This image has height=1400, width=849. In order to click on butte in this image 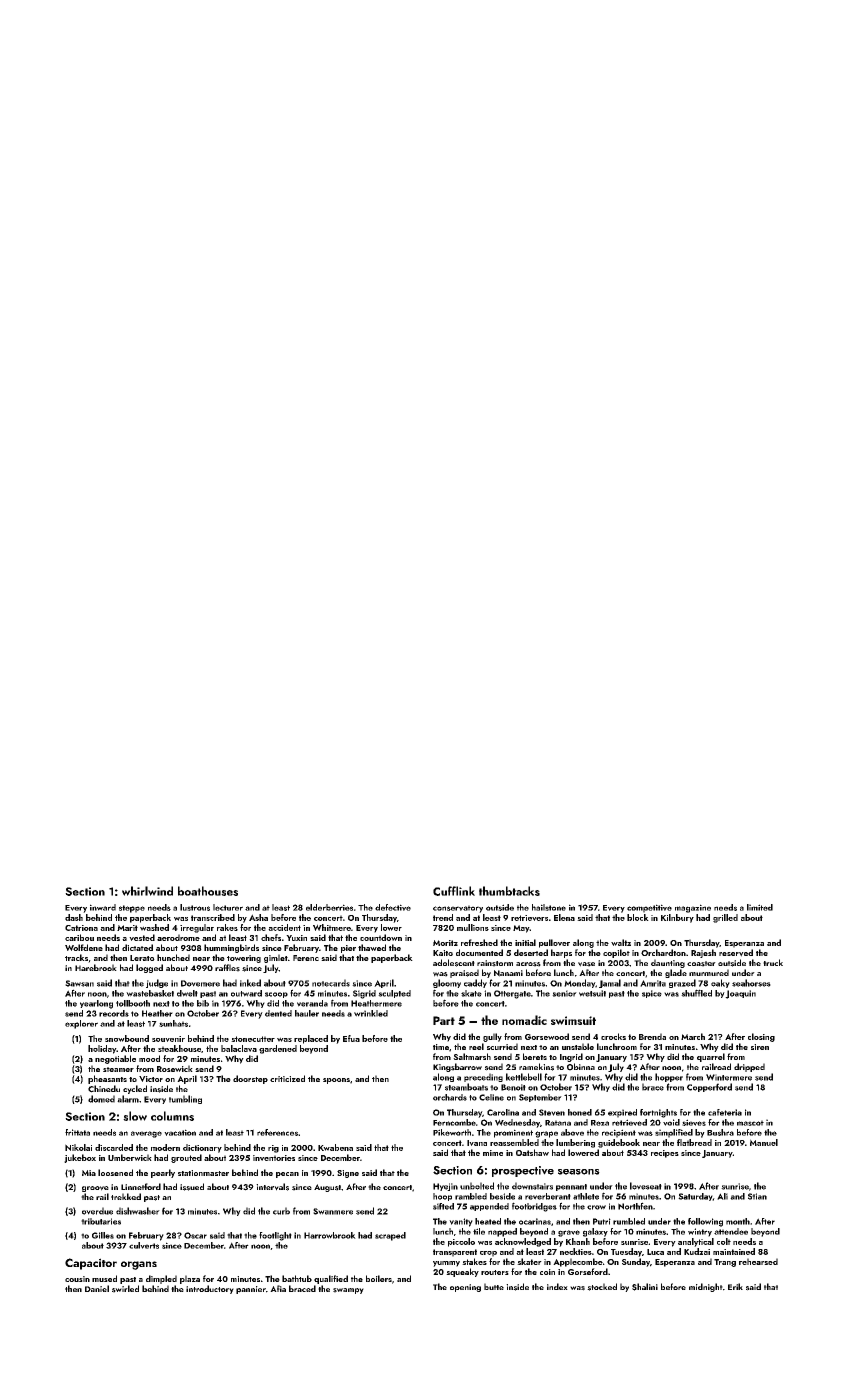, I will do `click(494, 1286)`.
